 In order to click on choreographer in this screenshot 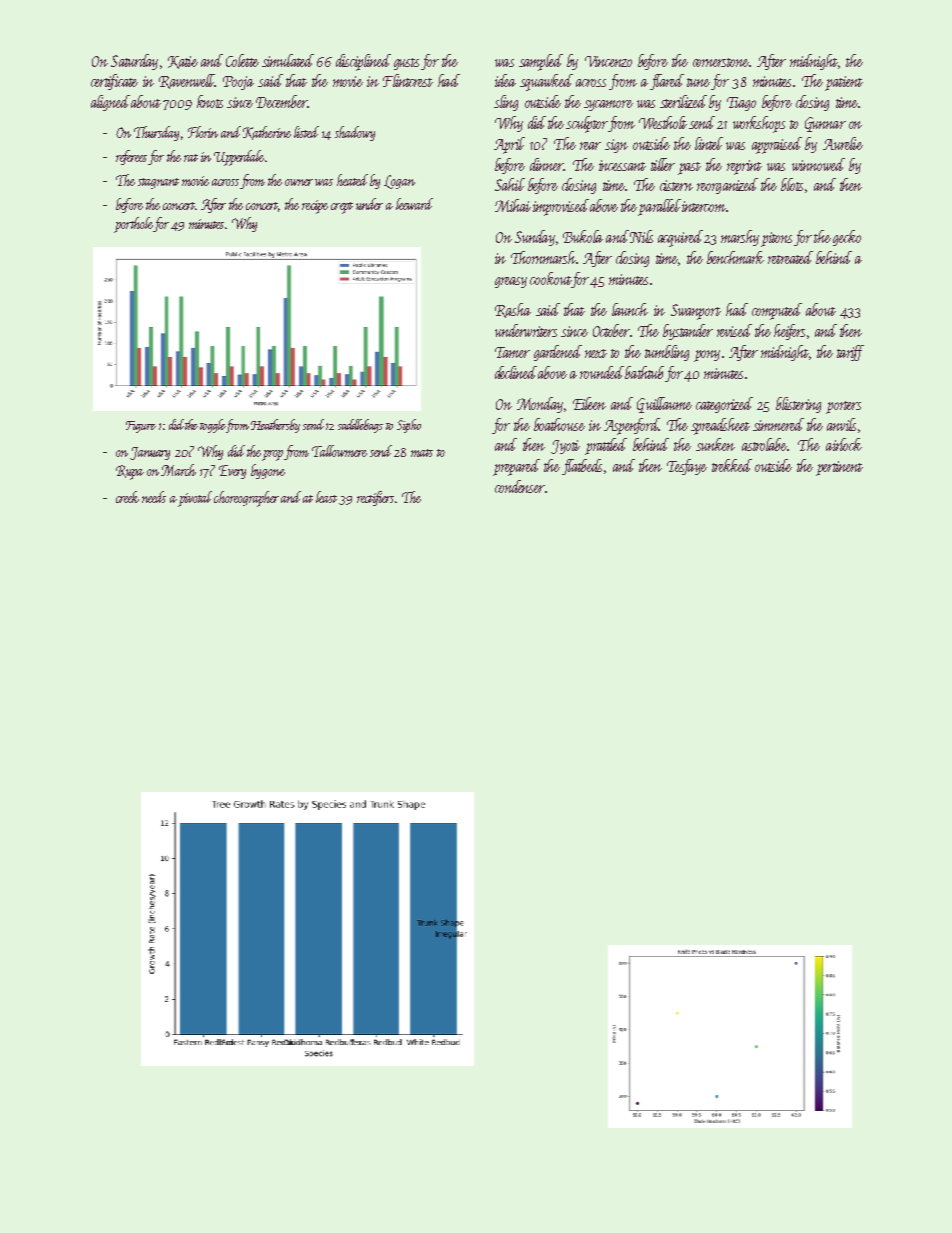, I will do `click(246, 499)`.
